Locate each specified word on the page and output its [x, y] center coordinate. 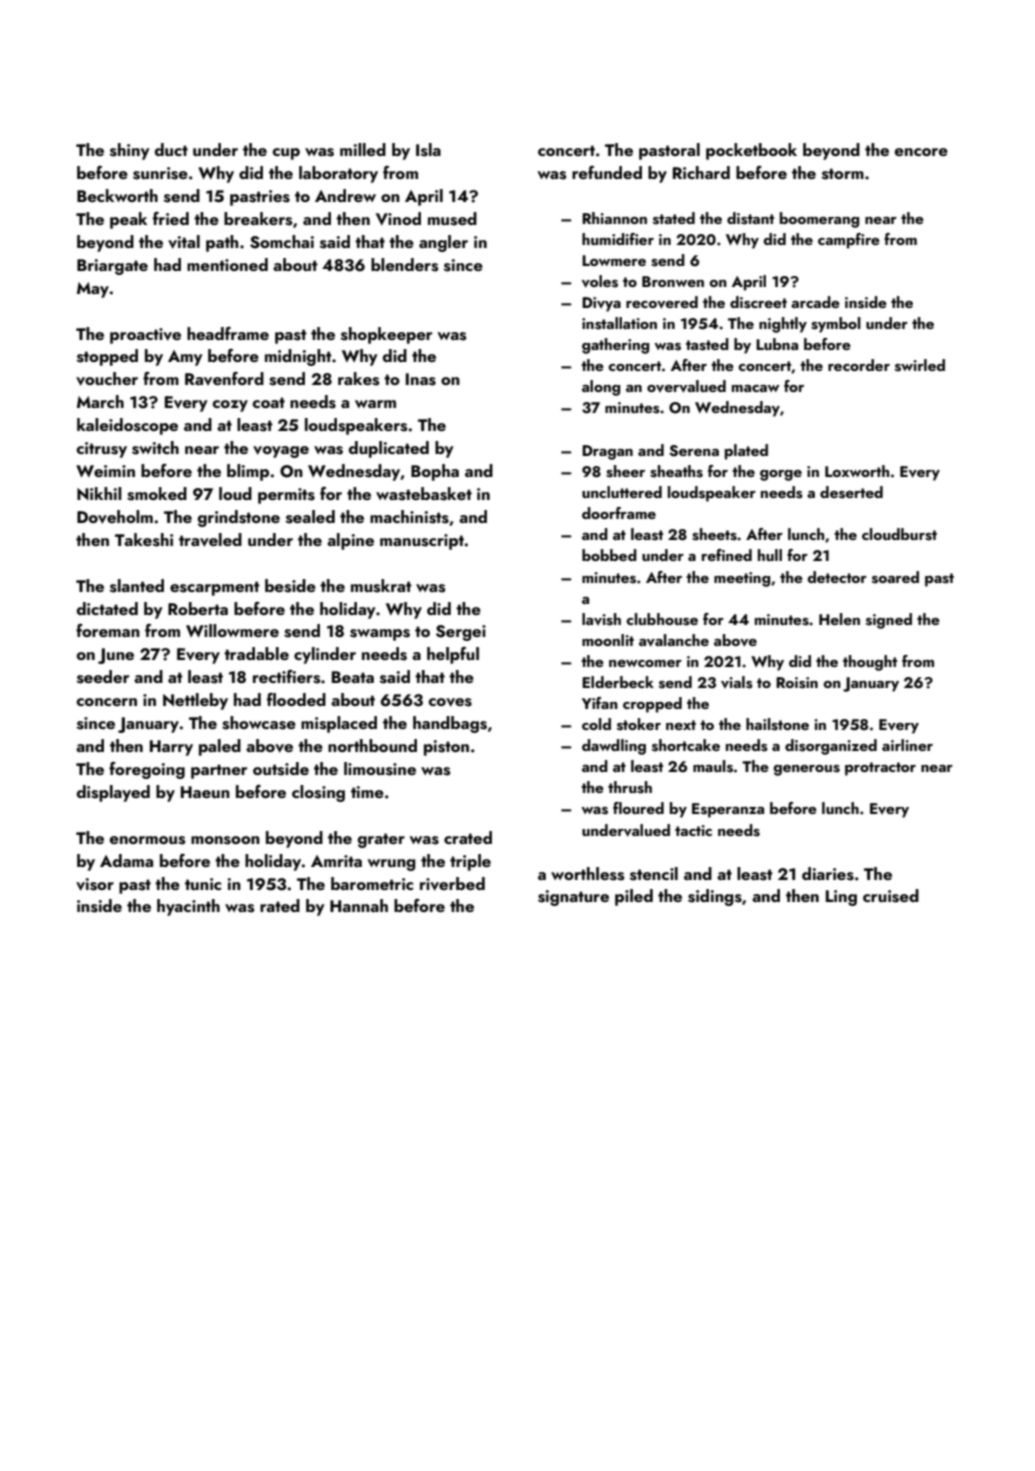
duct [171, 149]
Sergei [461, 633]
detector [837, 577]
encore [921, 152]
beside [290, 586]
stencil [654, 874]
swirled [920, 365]
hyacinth [188, 907]
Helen [839, 619]
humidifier [618, 239]
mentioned [227, 264]
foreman [108, 630]
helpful [453, 655]
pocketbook [751, 151]
